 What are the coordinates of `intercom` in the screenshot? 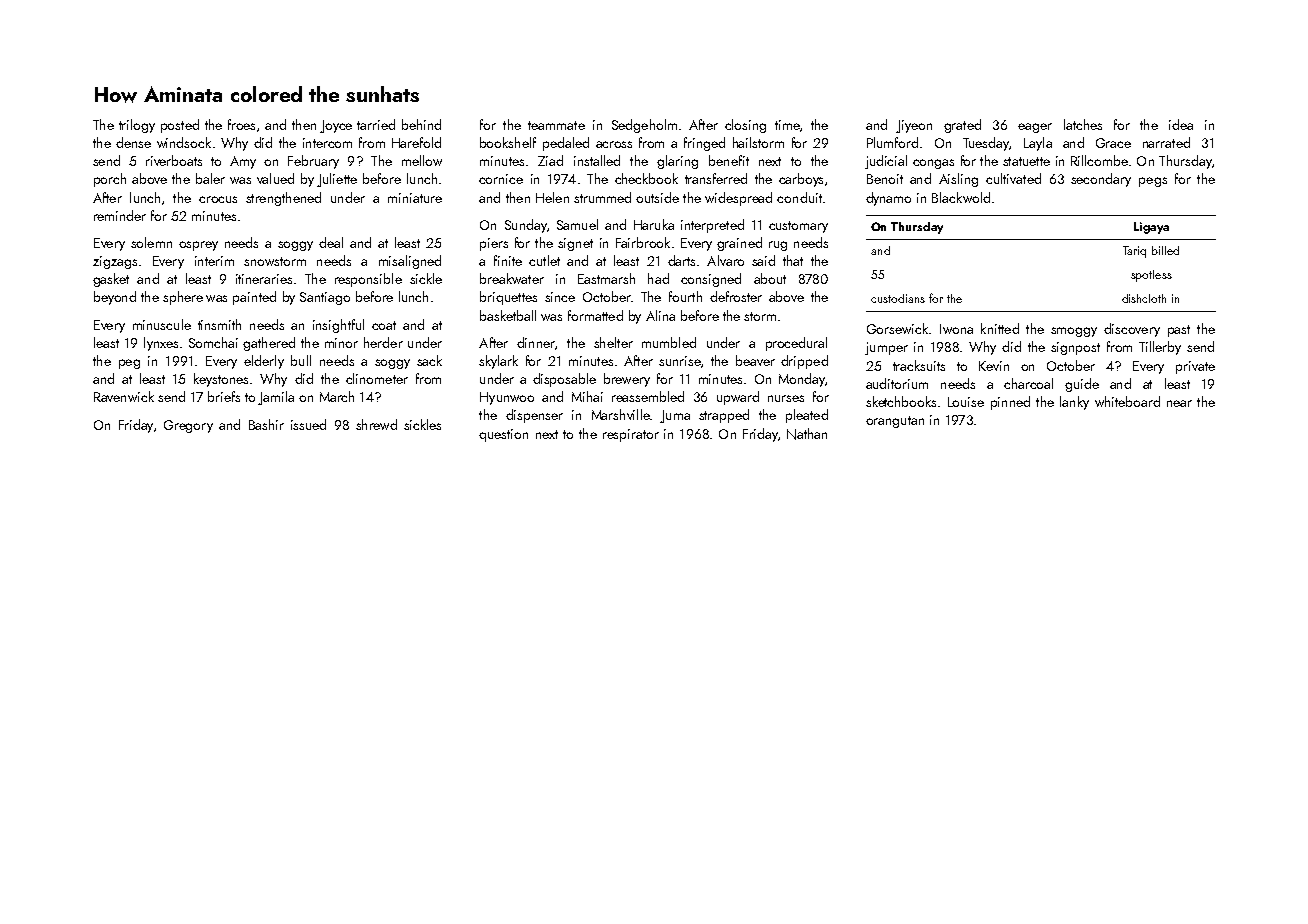 It's located at (327, 143).
